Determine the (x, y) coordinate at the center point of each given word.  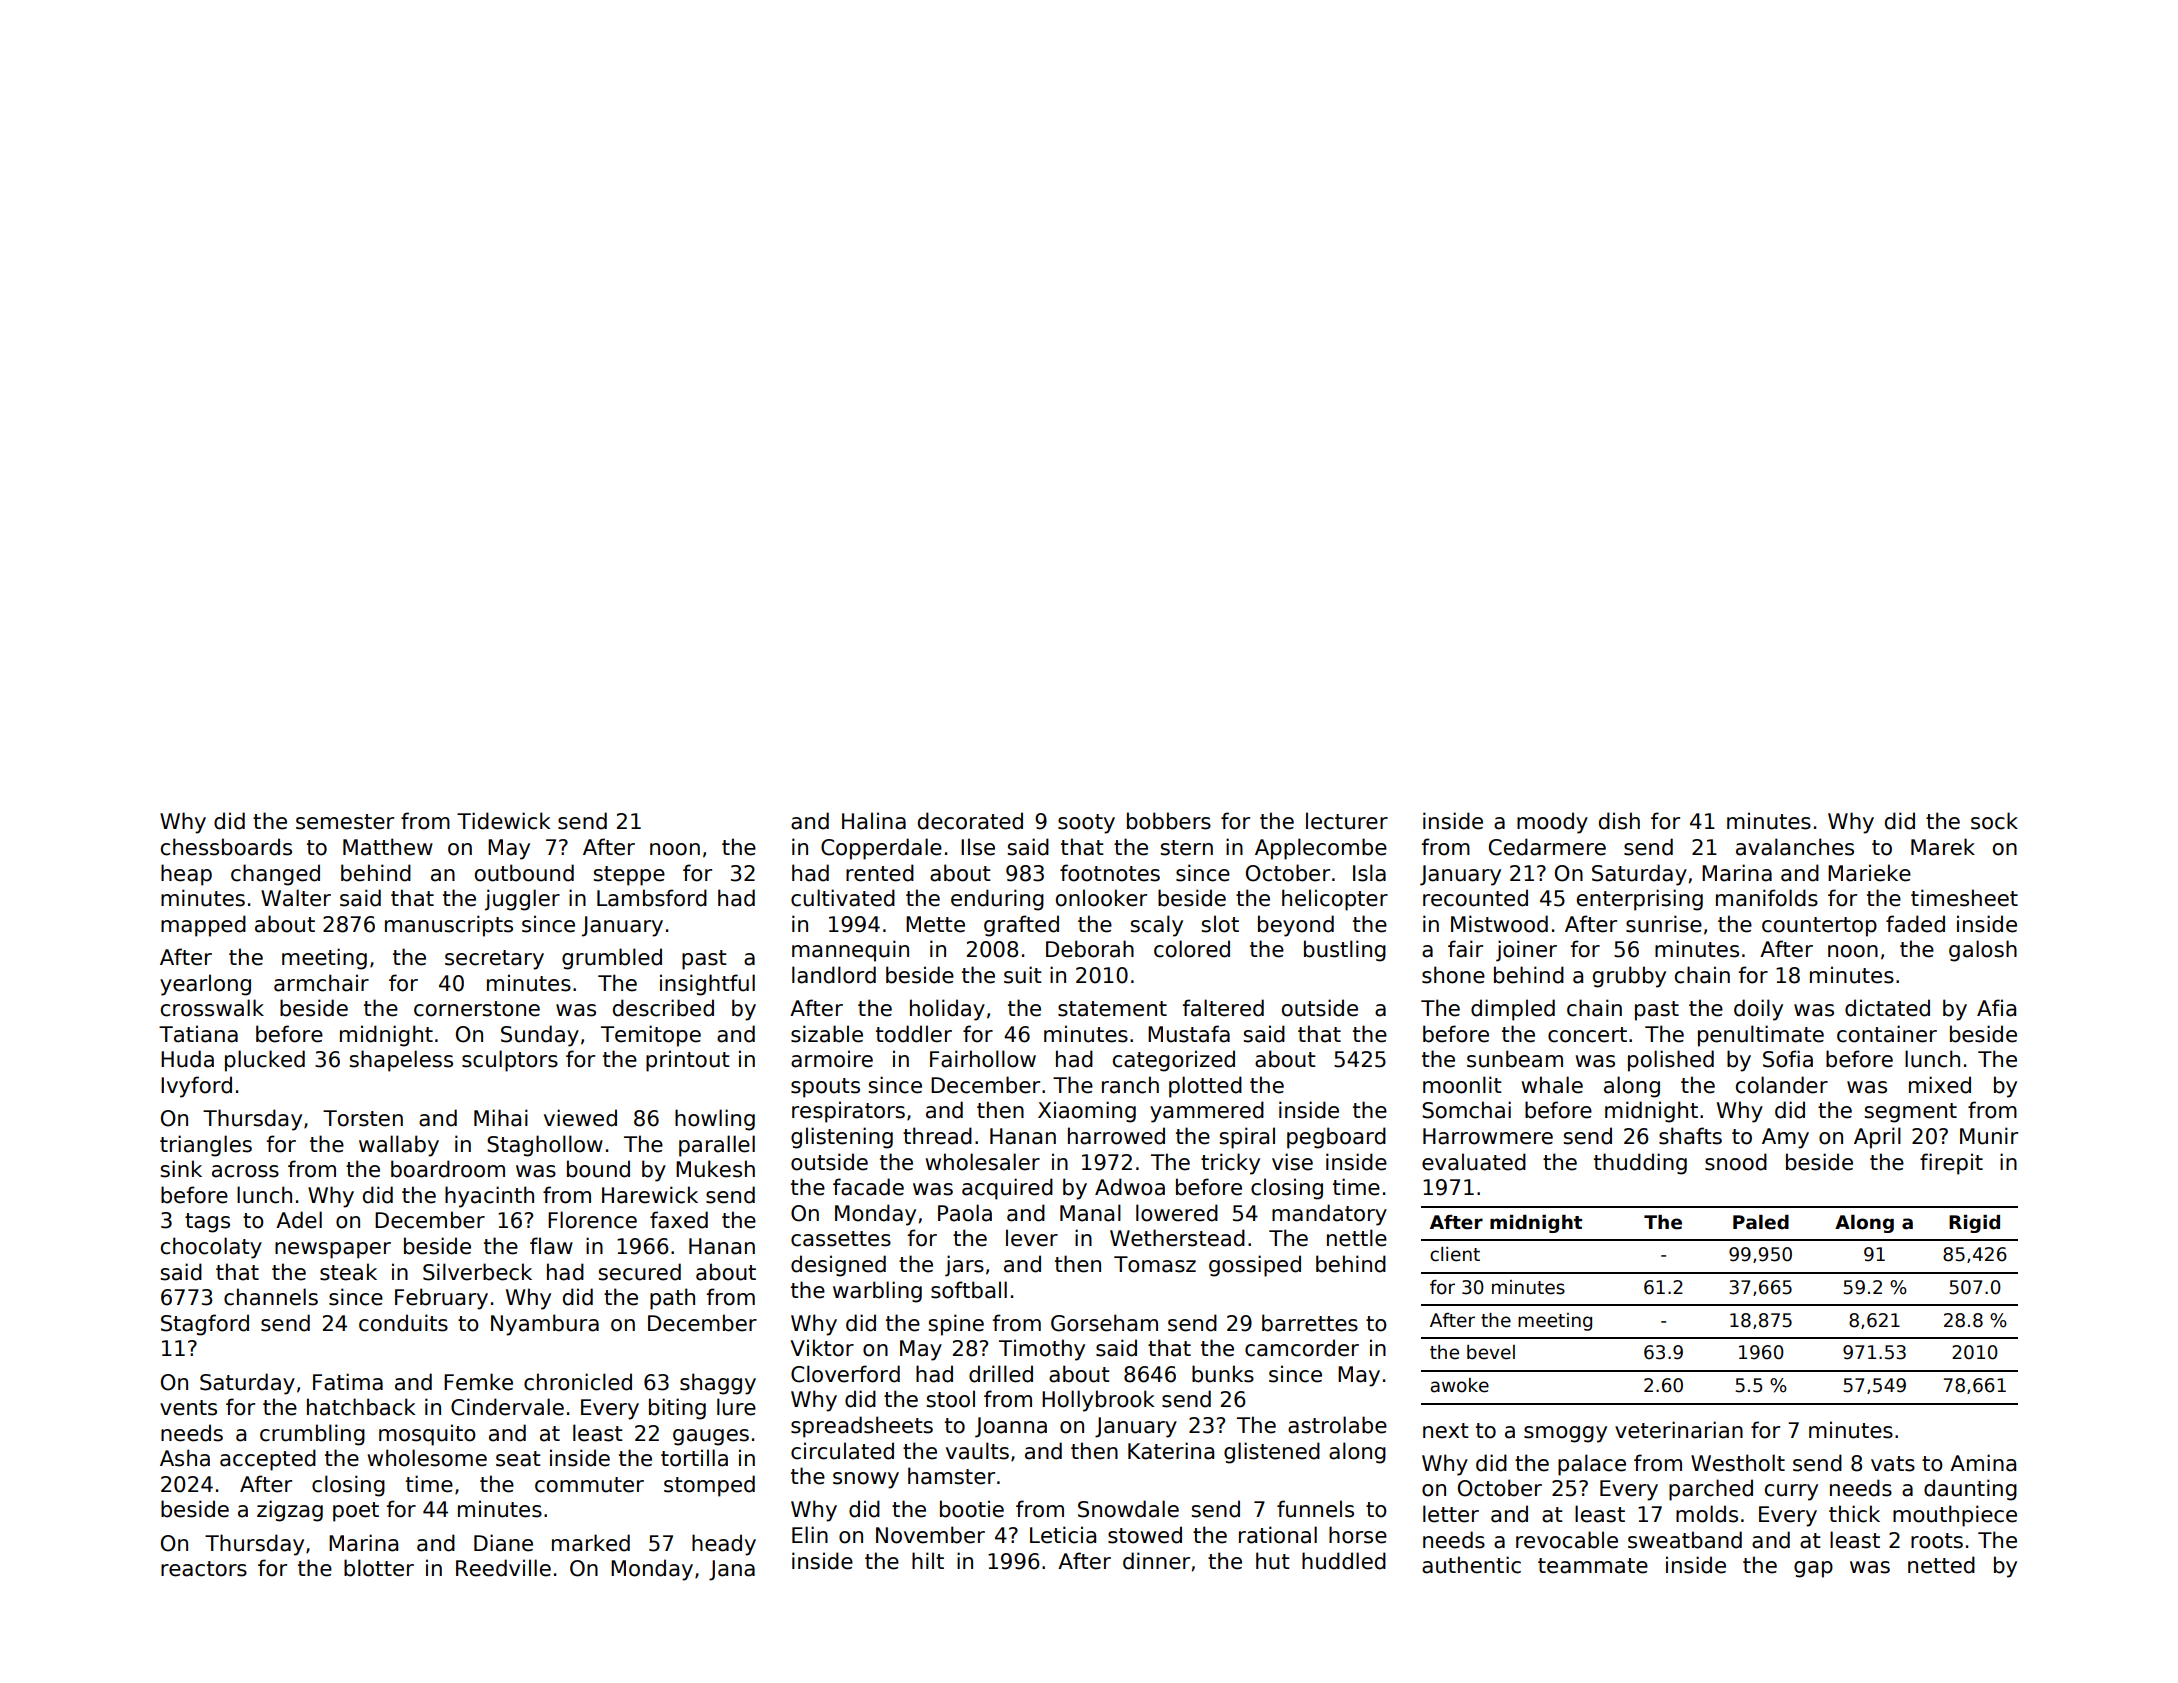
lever (1032, 1238)
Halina (874, 821)
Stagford (205, 1325)
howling (715, 1120)
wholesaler (982, 1162)
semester (345, 822)
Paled (1761, 1222)
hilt (928, 1560)
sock (1994, 821)
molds (1707, 1514)
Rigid (1974, 1224)
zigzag (290, 1511)
